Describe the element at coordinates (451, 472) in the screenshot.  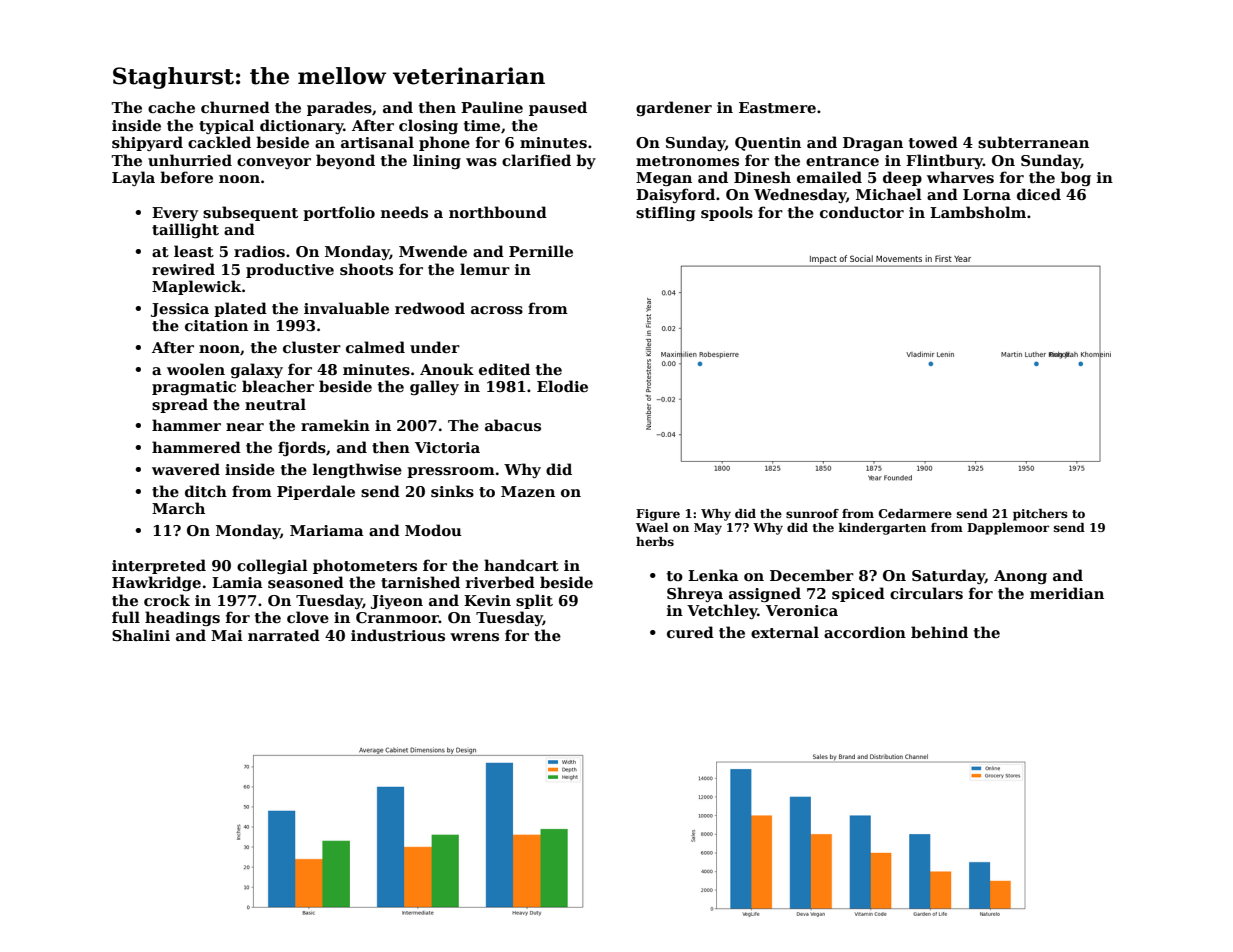
I see `pressroom` at that location.
